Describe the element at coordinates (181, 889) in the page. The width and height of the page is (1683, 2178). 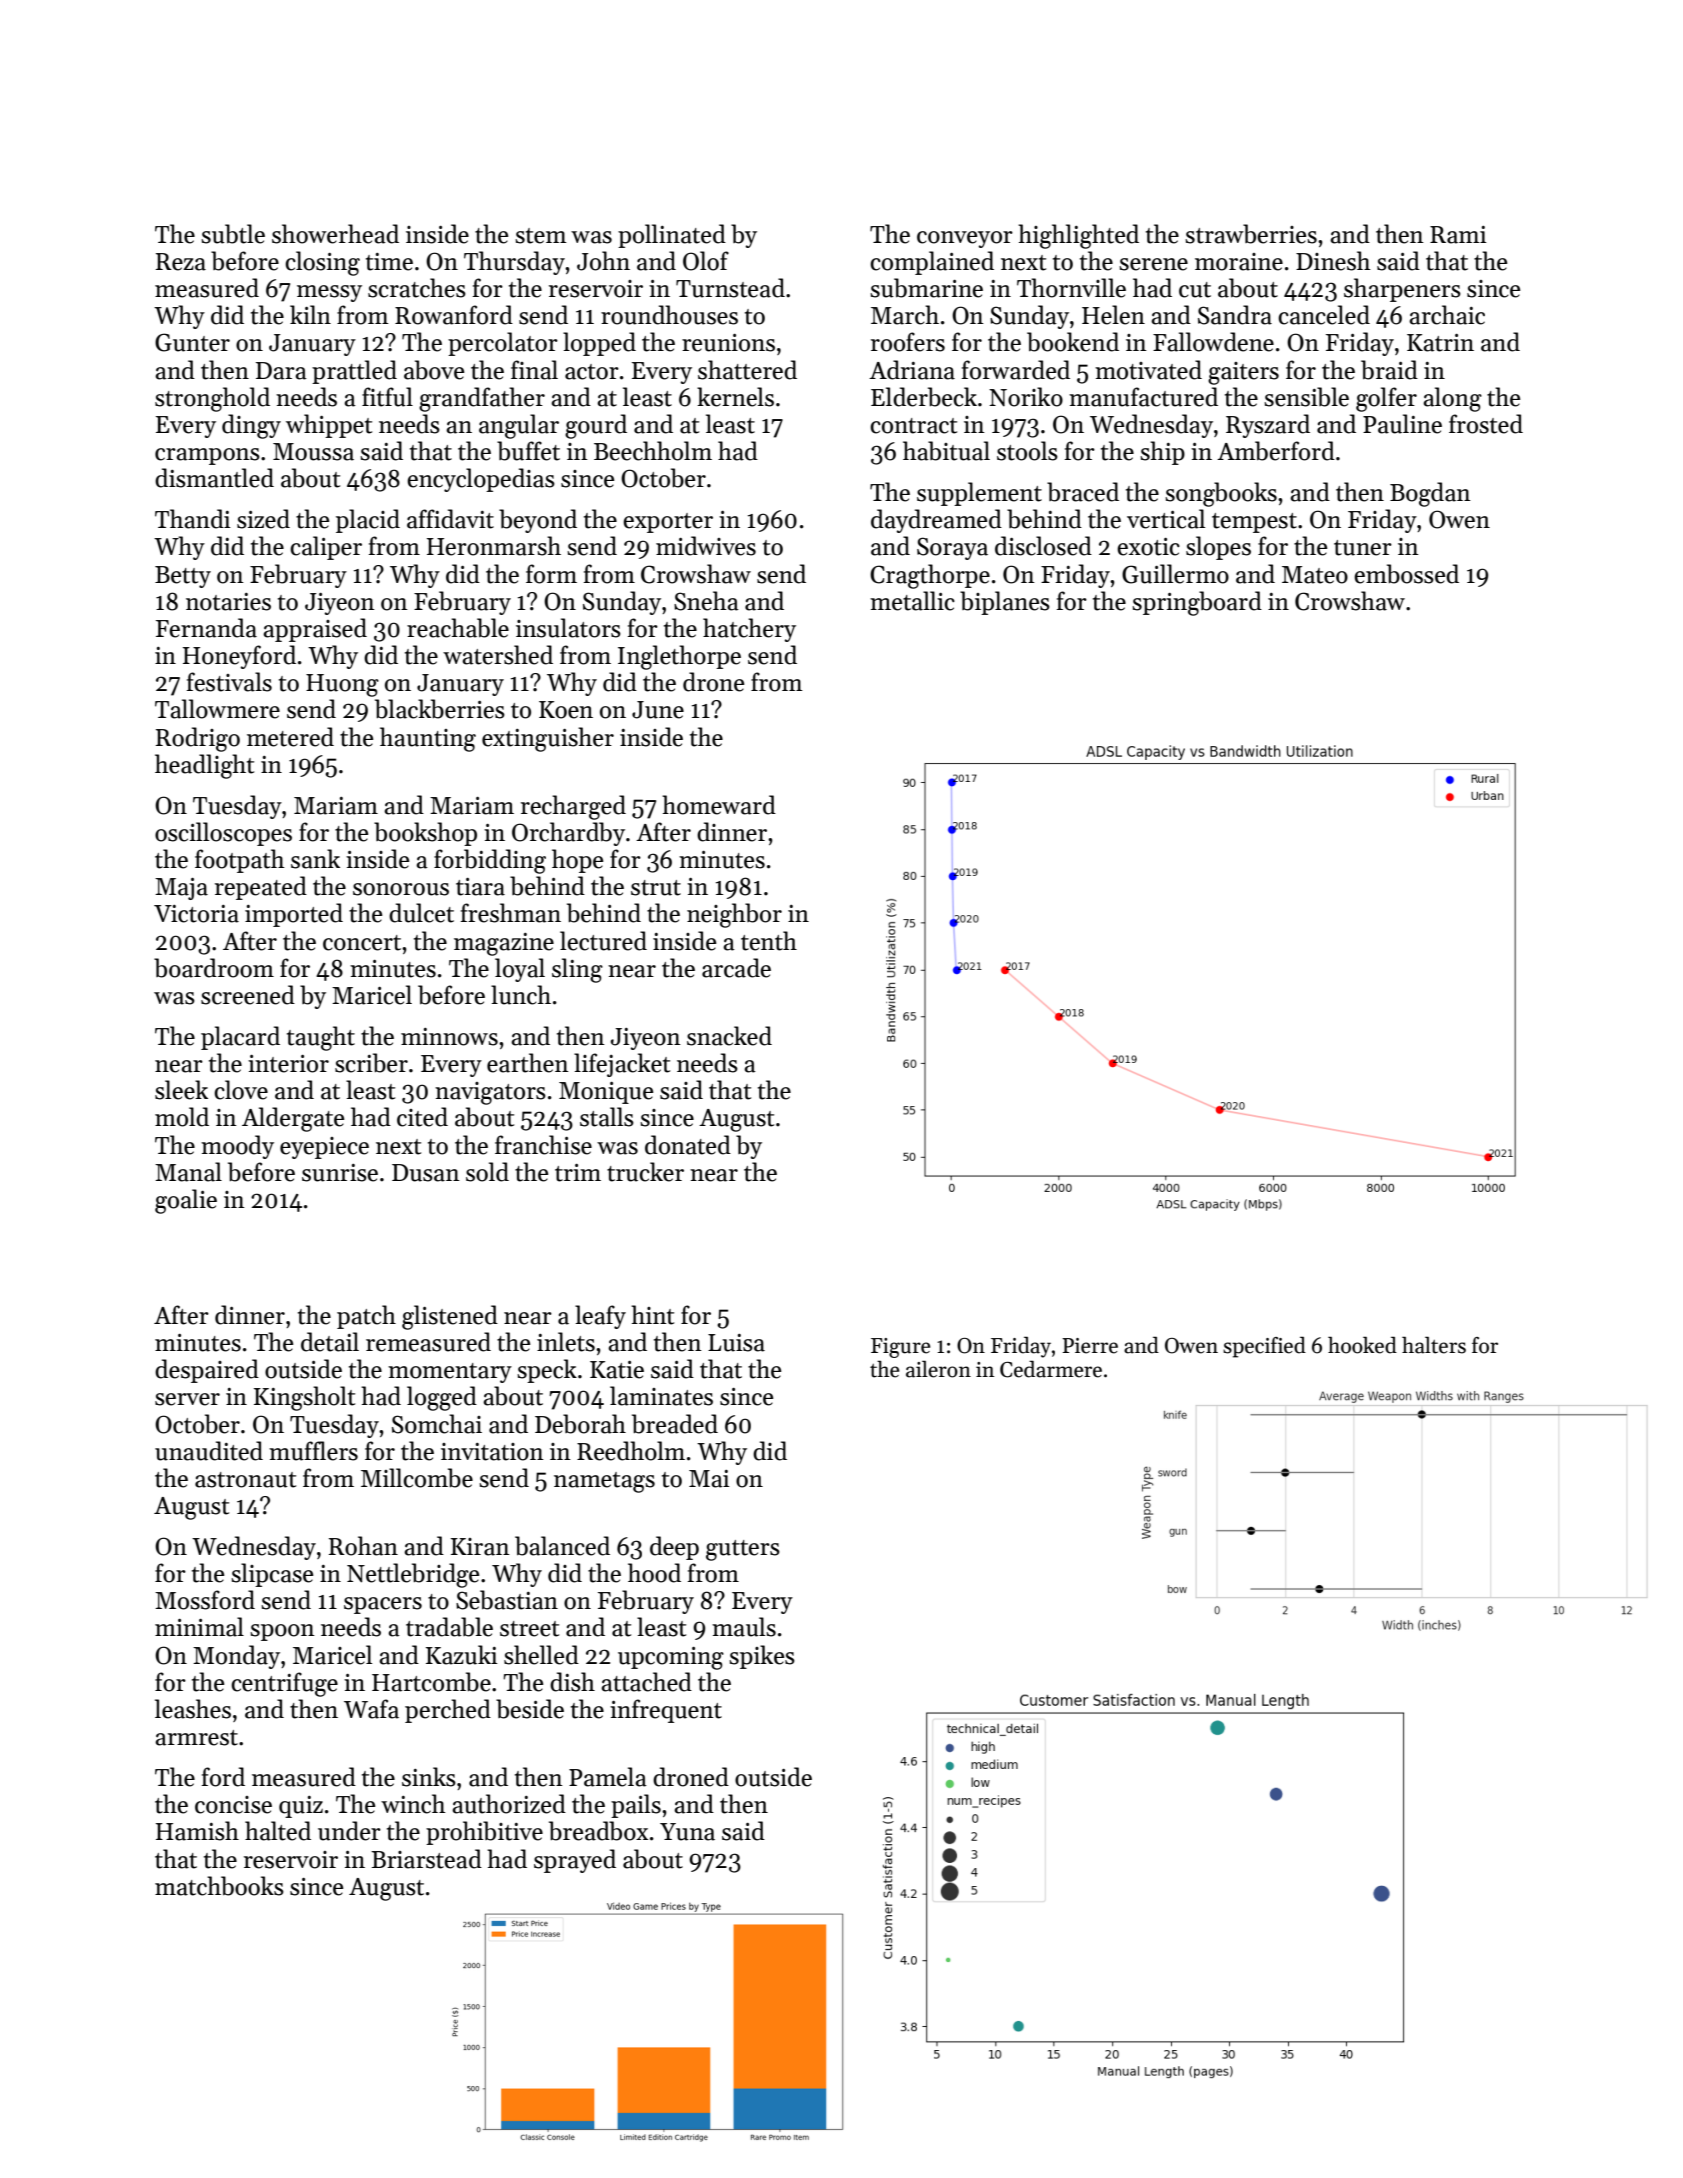
I see `Maja` at that location.
